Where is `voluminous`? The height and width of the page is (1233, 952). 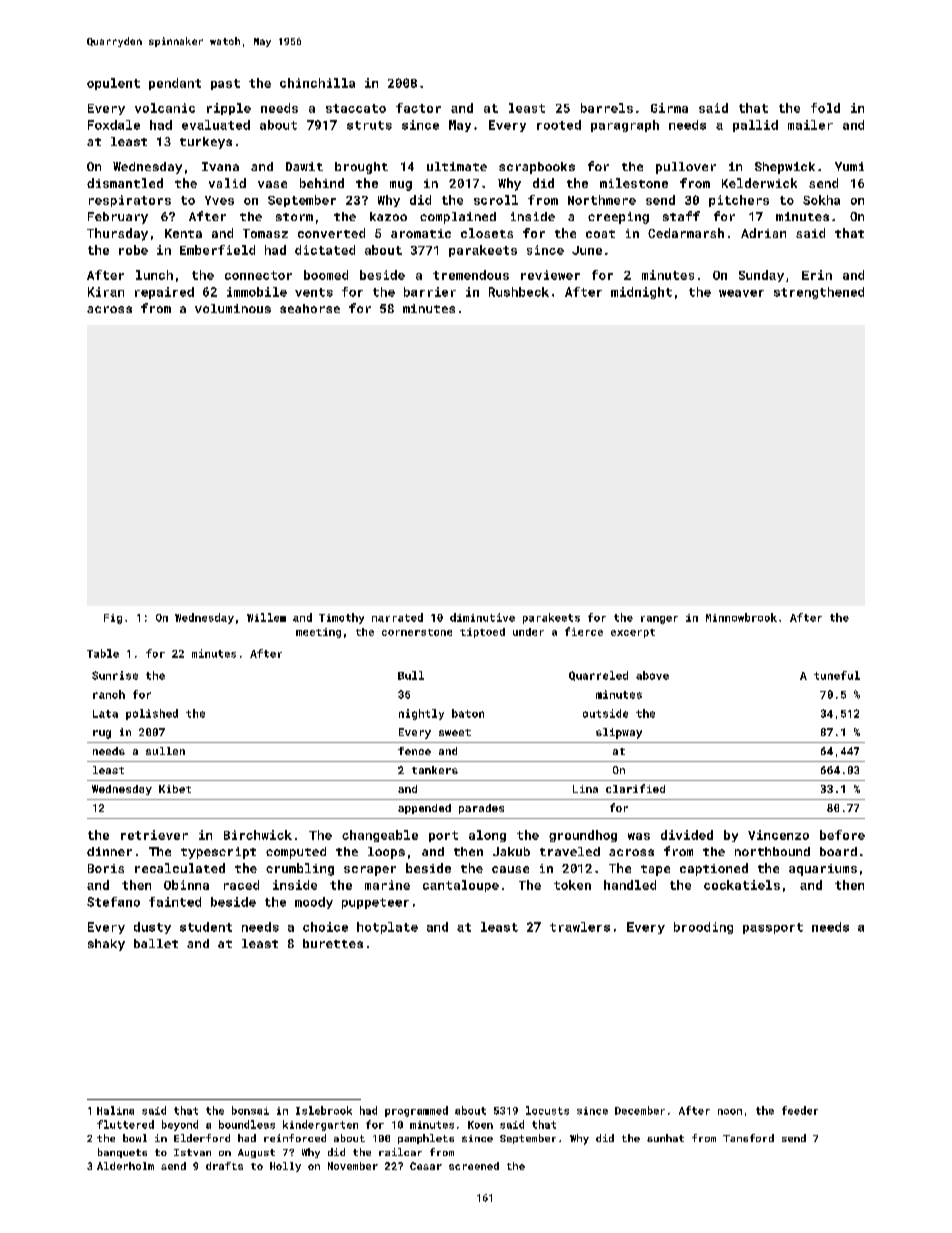
voluminous is located at coordinates (233, 308).
